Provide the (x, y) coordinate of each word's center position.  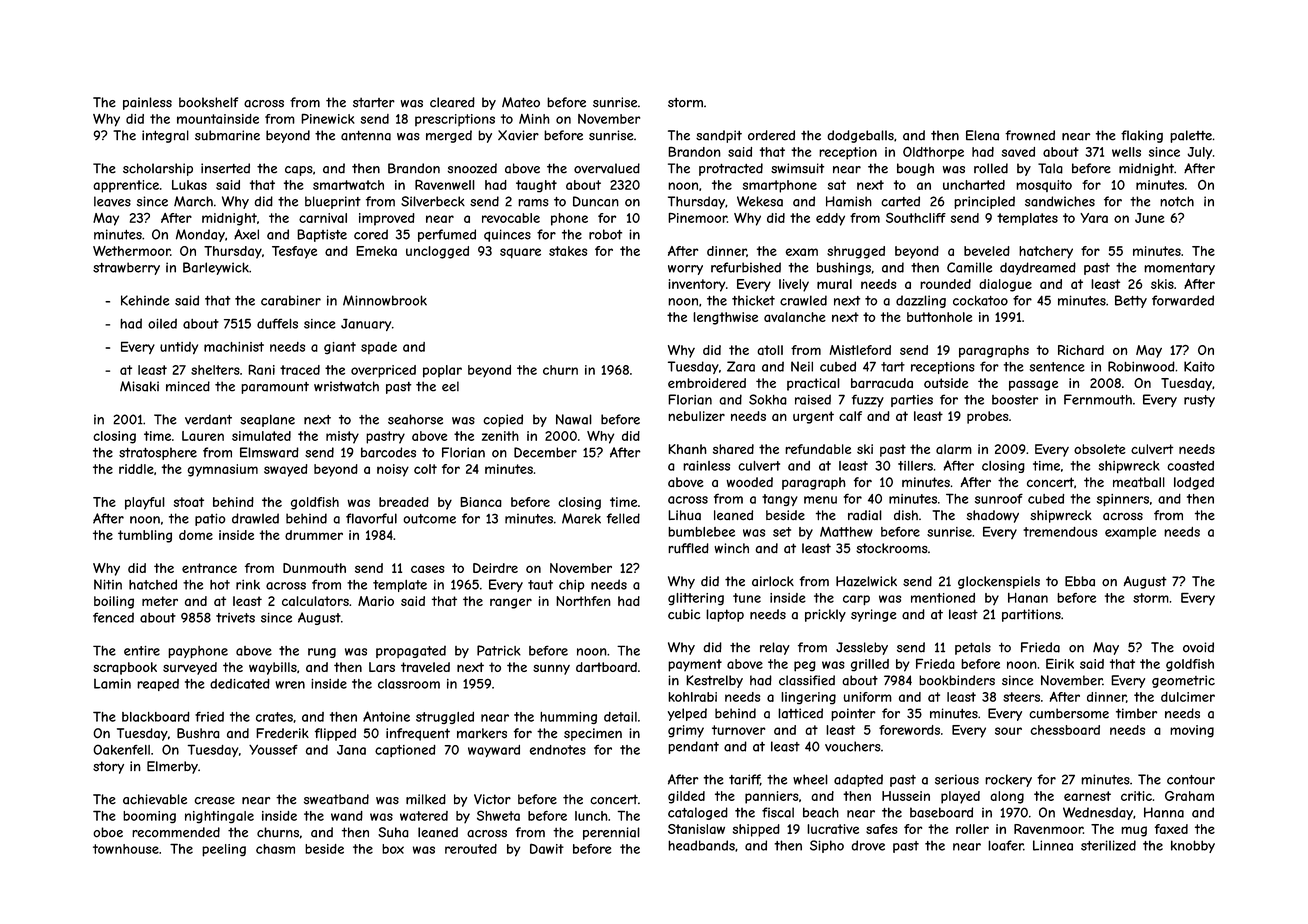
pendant (693, 747)
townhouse (126, 849)
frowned (1030, 135)
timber (1136, 713)
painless (147, 103)
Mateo (521, 102)
